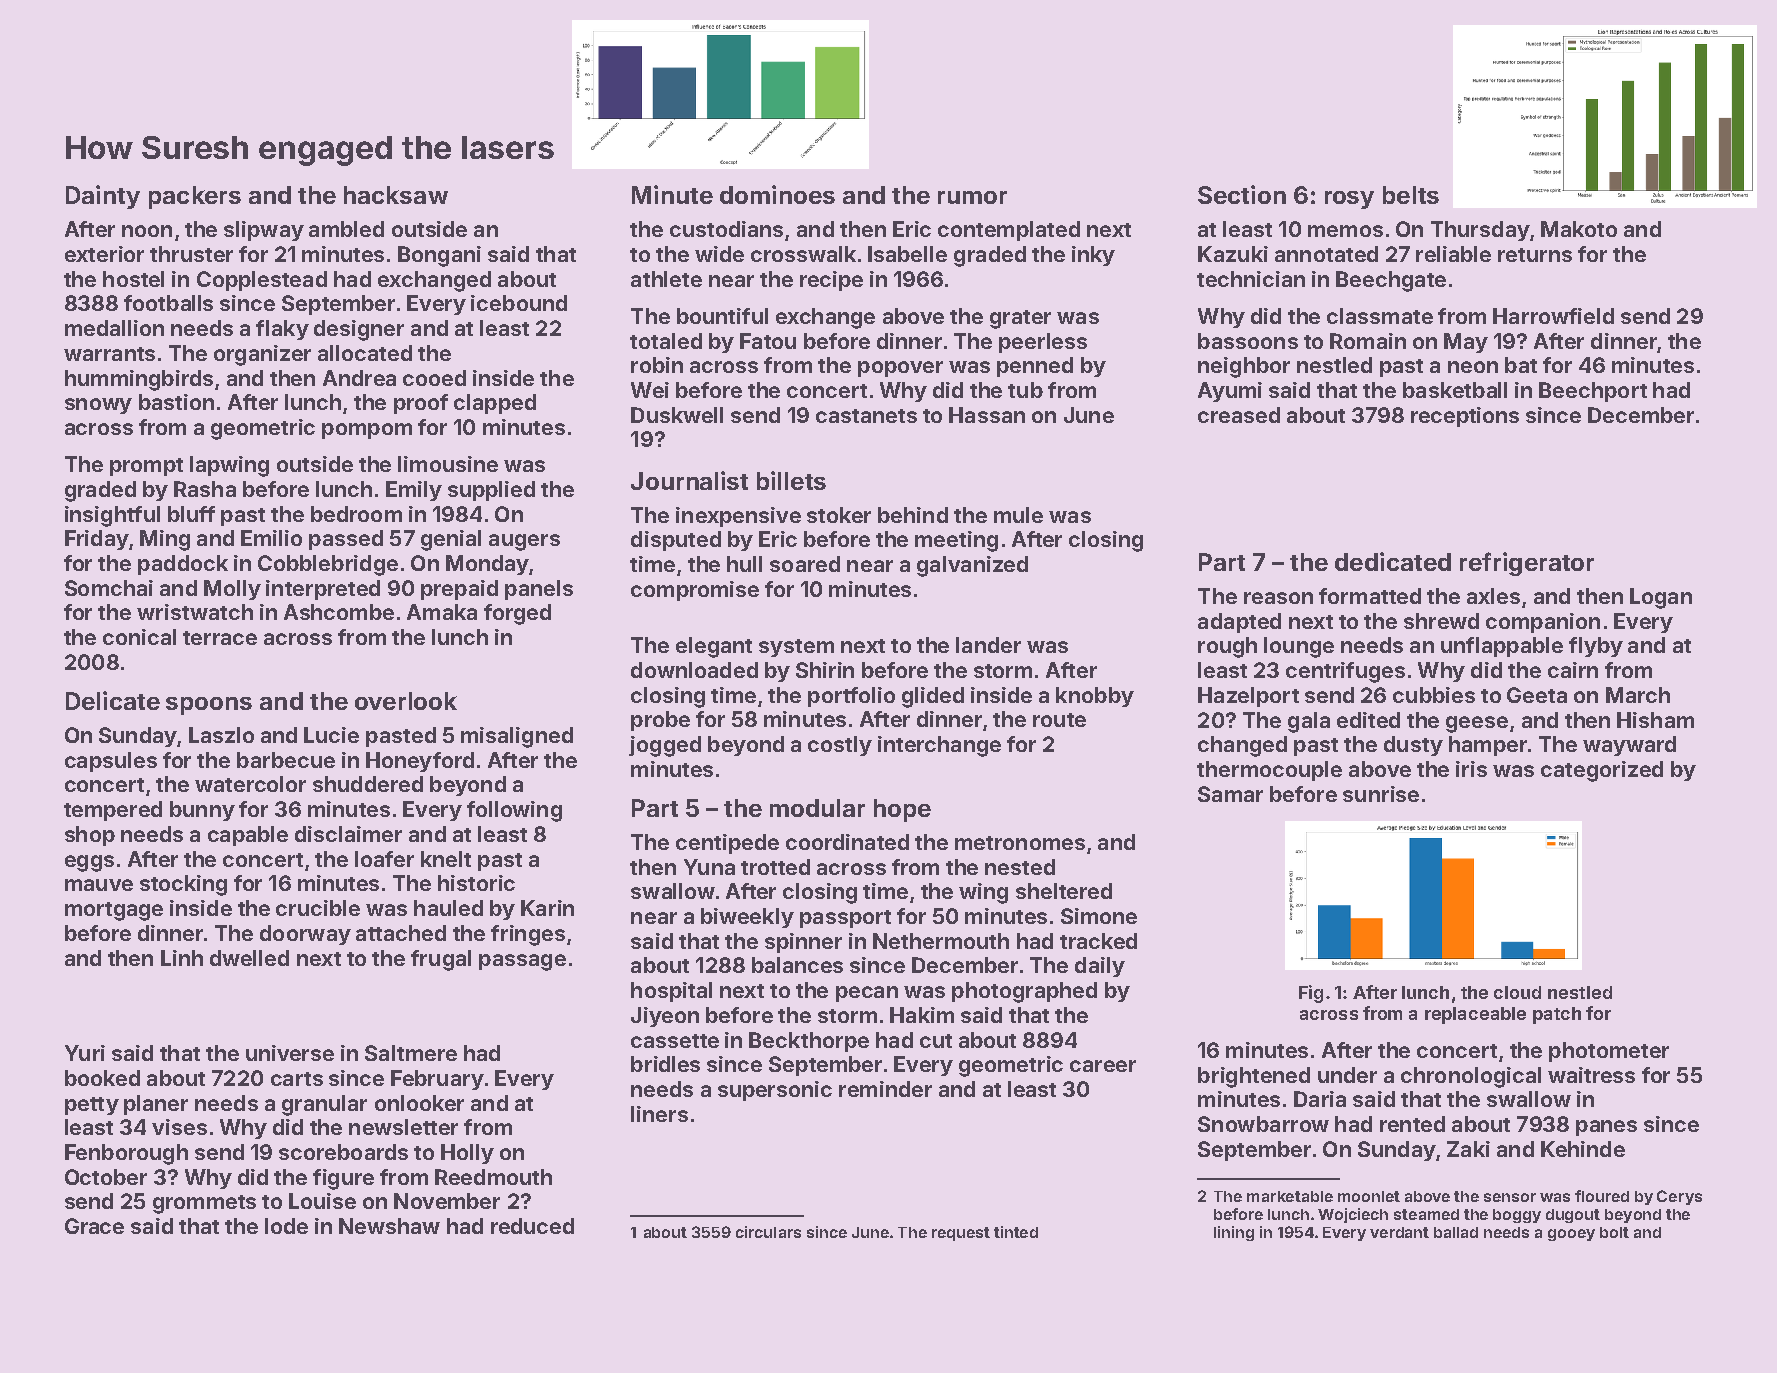 This screenshot has height=1373, width=1777. What do you see at coordinates (89, 863) in the screenshot?
I see `eggs` at bounding box center [89, 863].
